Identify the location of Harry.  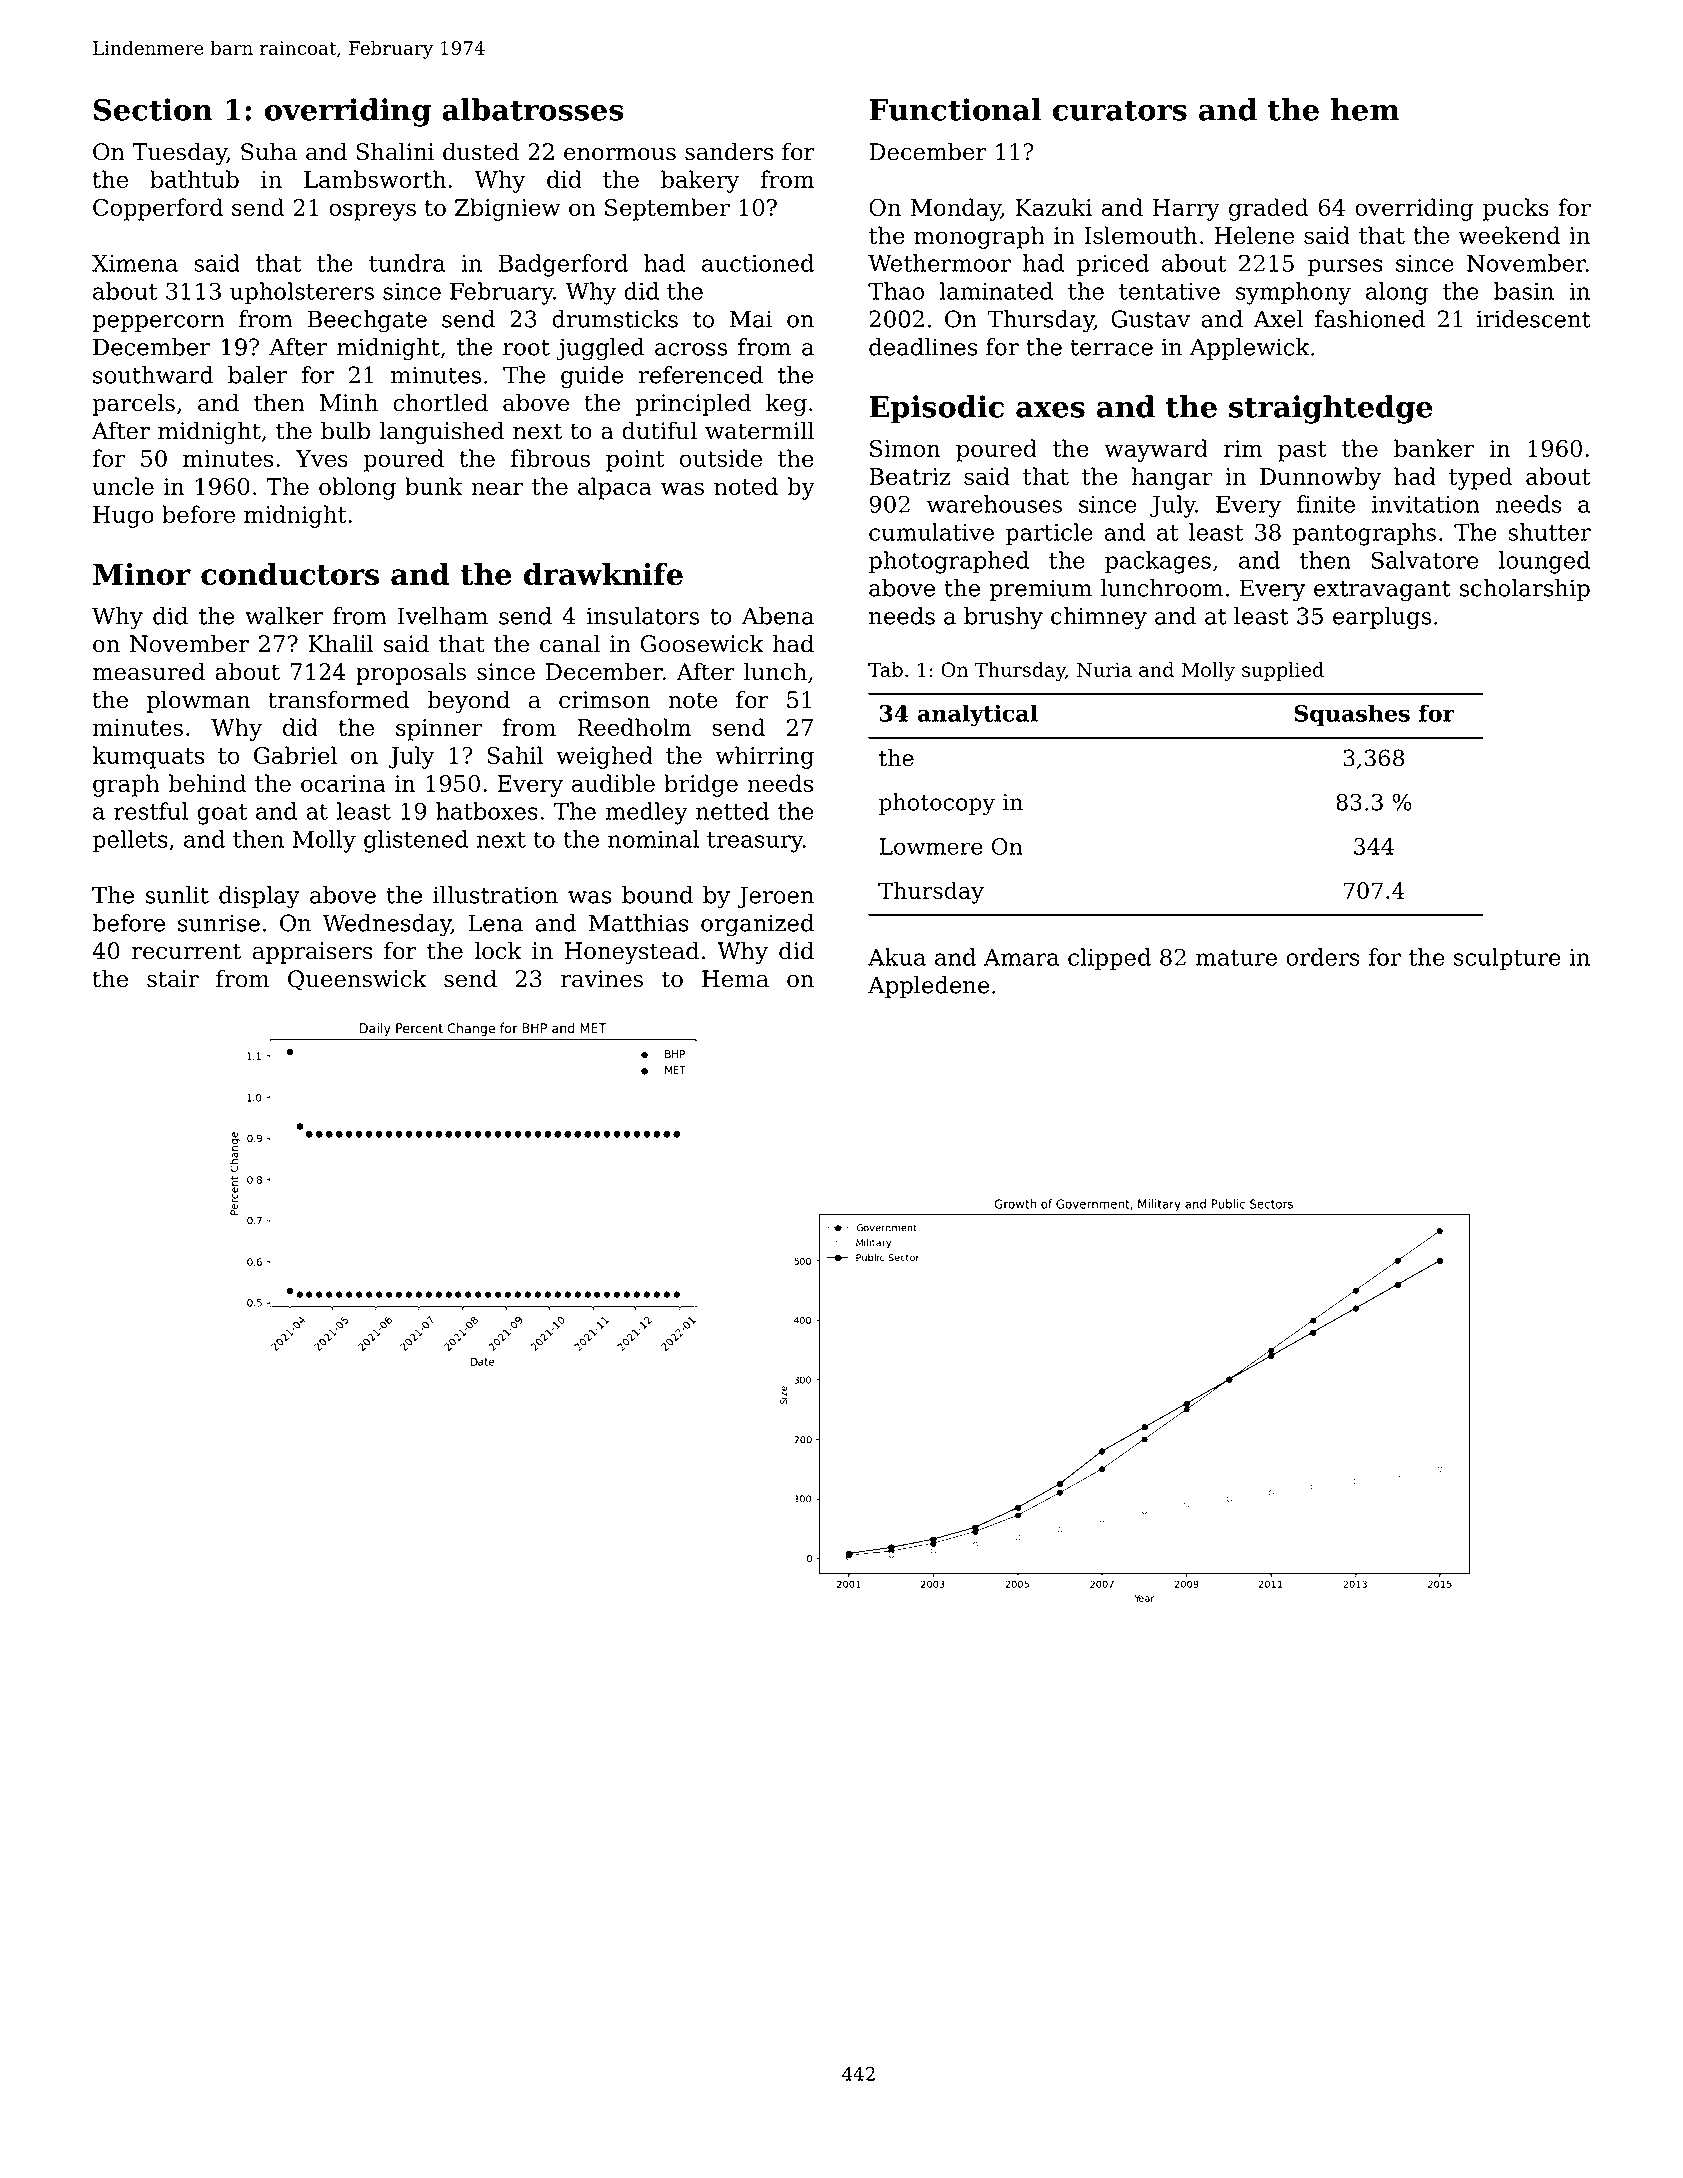
(1186, 210).
